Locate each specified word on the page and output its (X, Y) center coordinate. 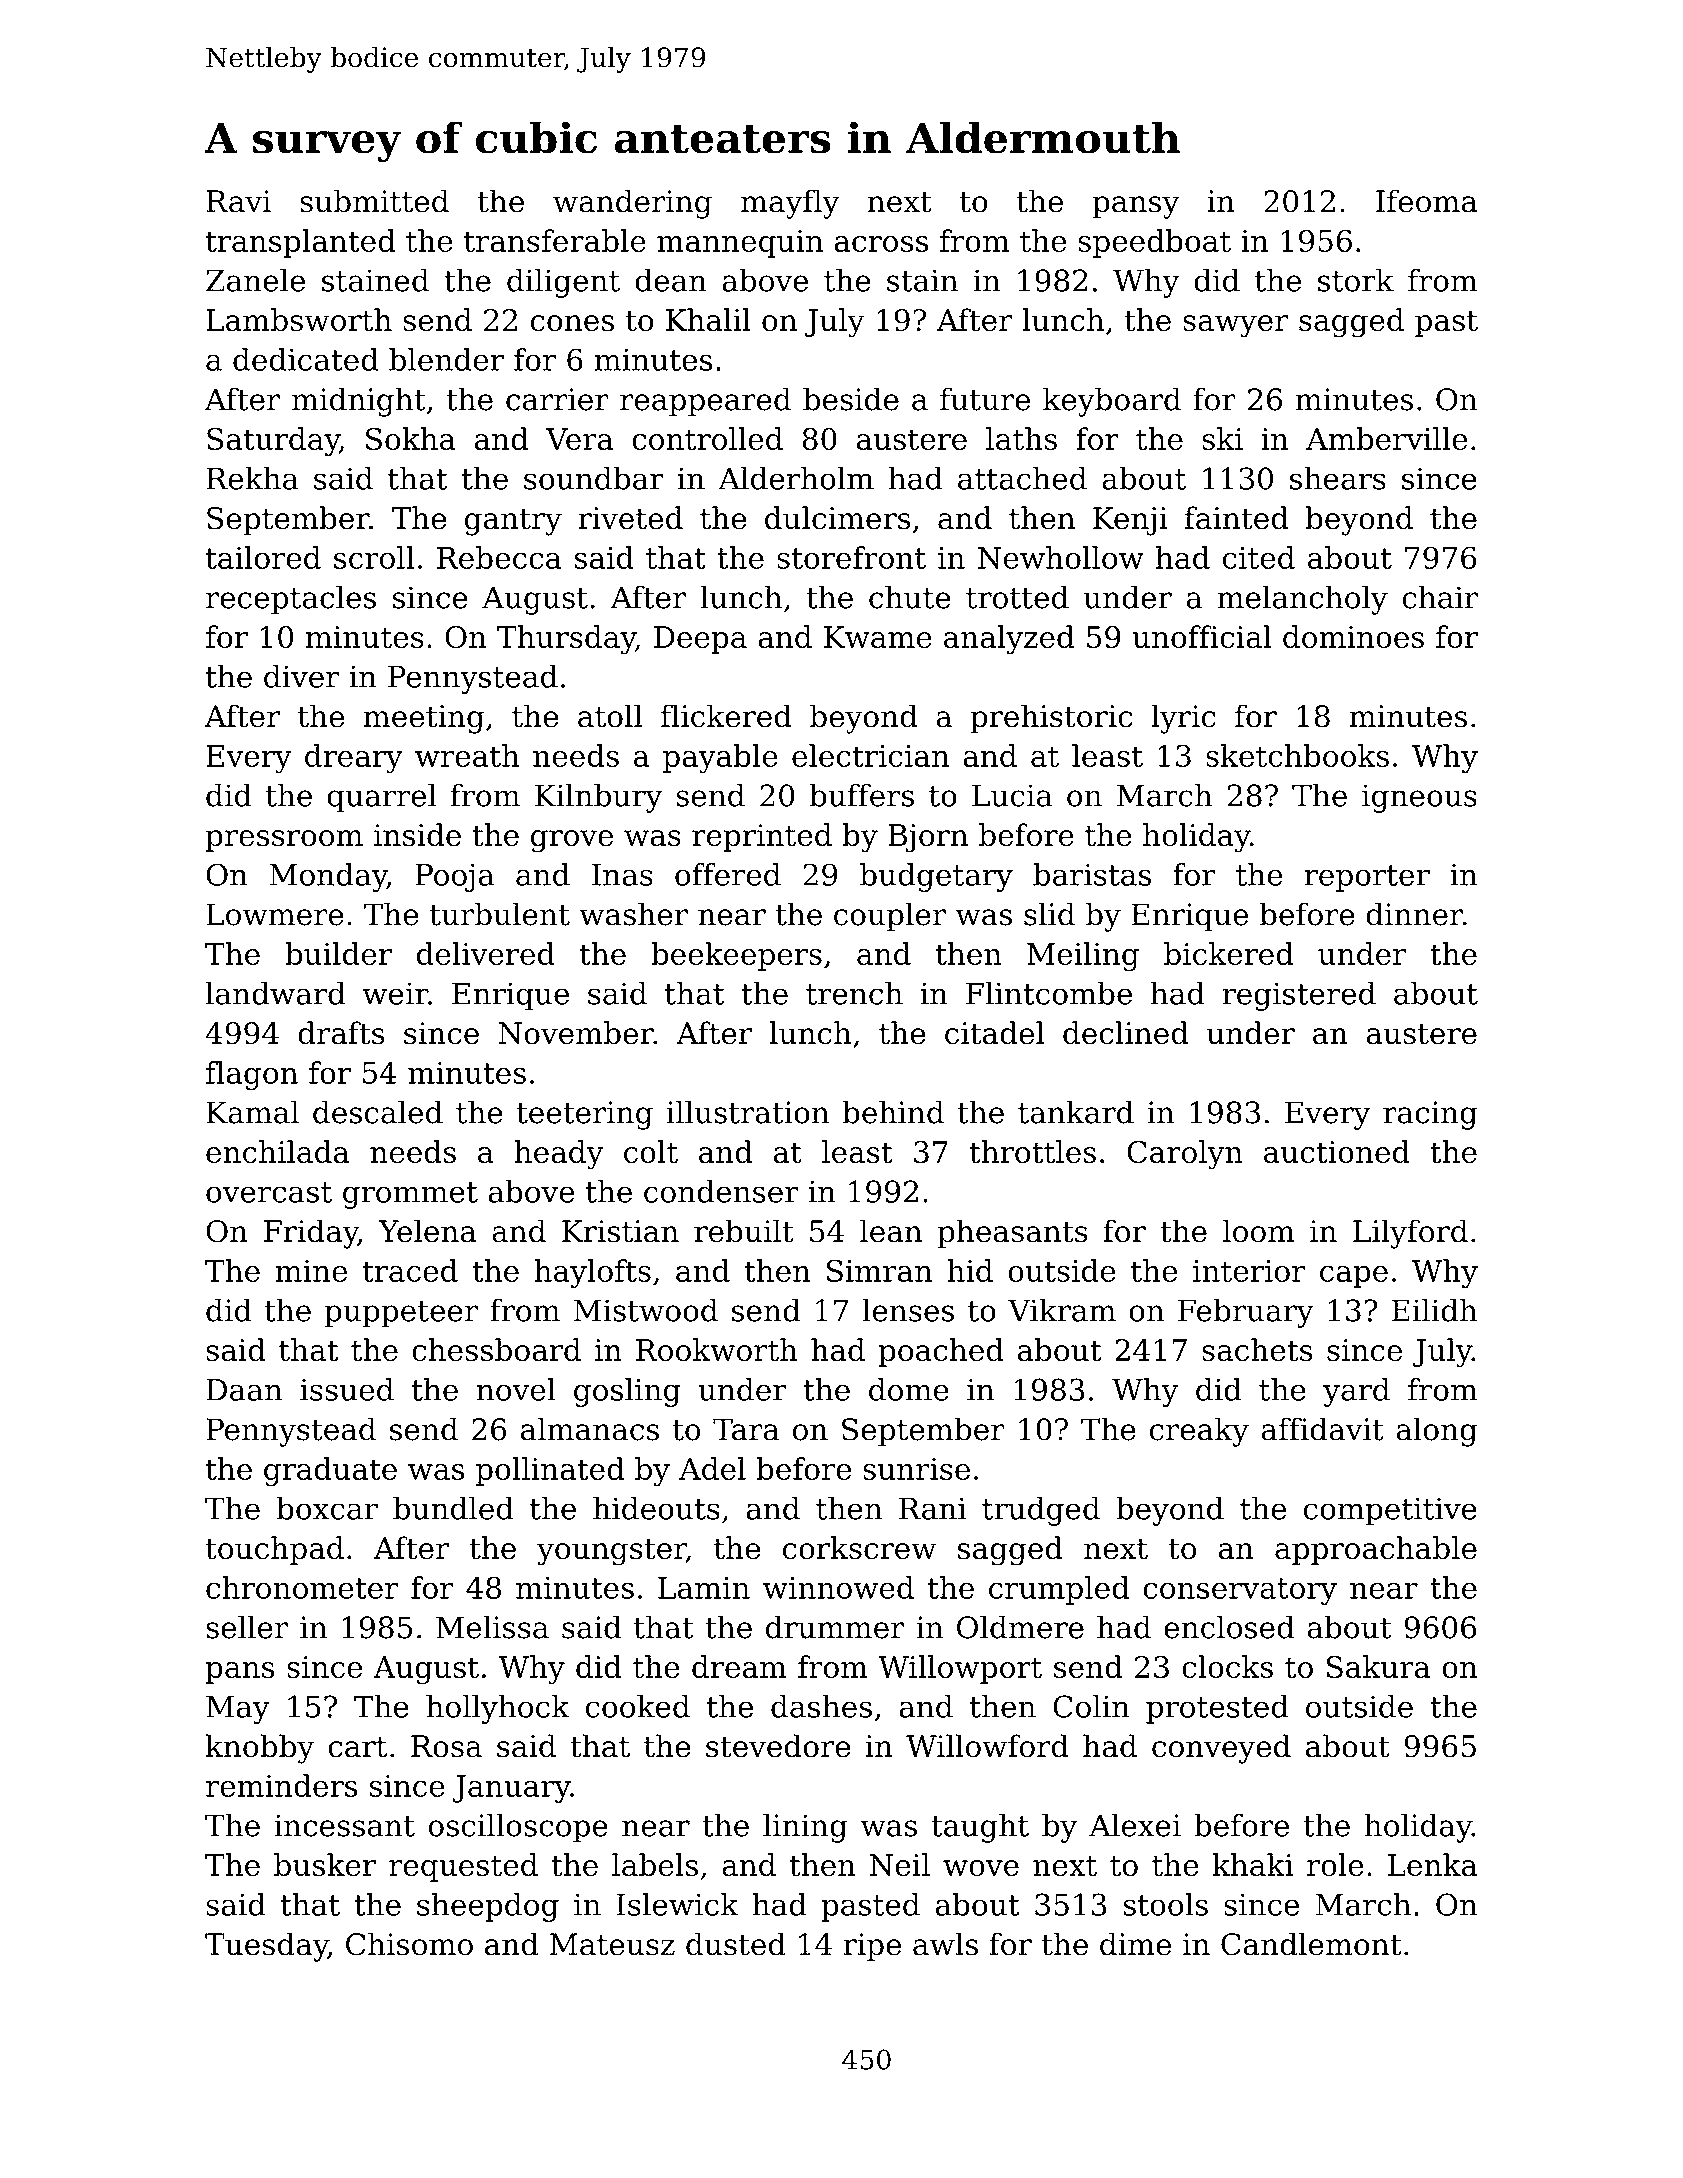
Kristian (620, 1231)
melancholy (1302, 600)
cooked (638, 1706)
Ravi (238, 201)
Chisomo (409, 1944)
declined (1126, 1033)
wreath (467, 755)
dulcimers (838, 518)
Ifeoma (1426, 201)
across (881, 244)
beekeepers (736, 956)
